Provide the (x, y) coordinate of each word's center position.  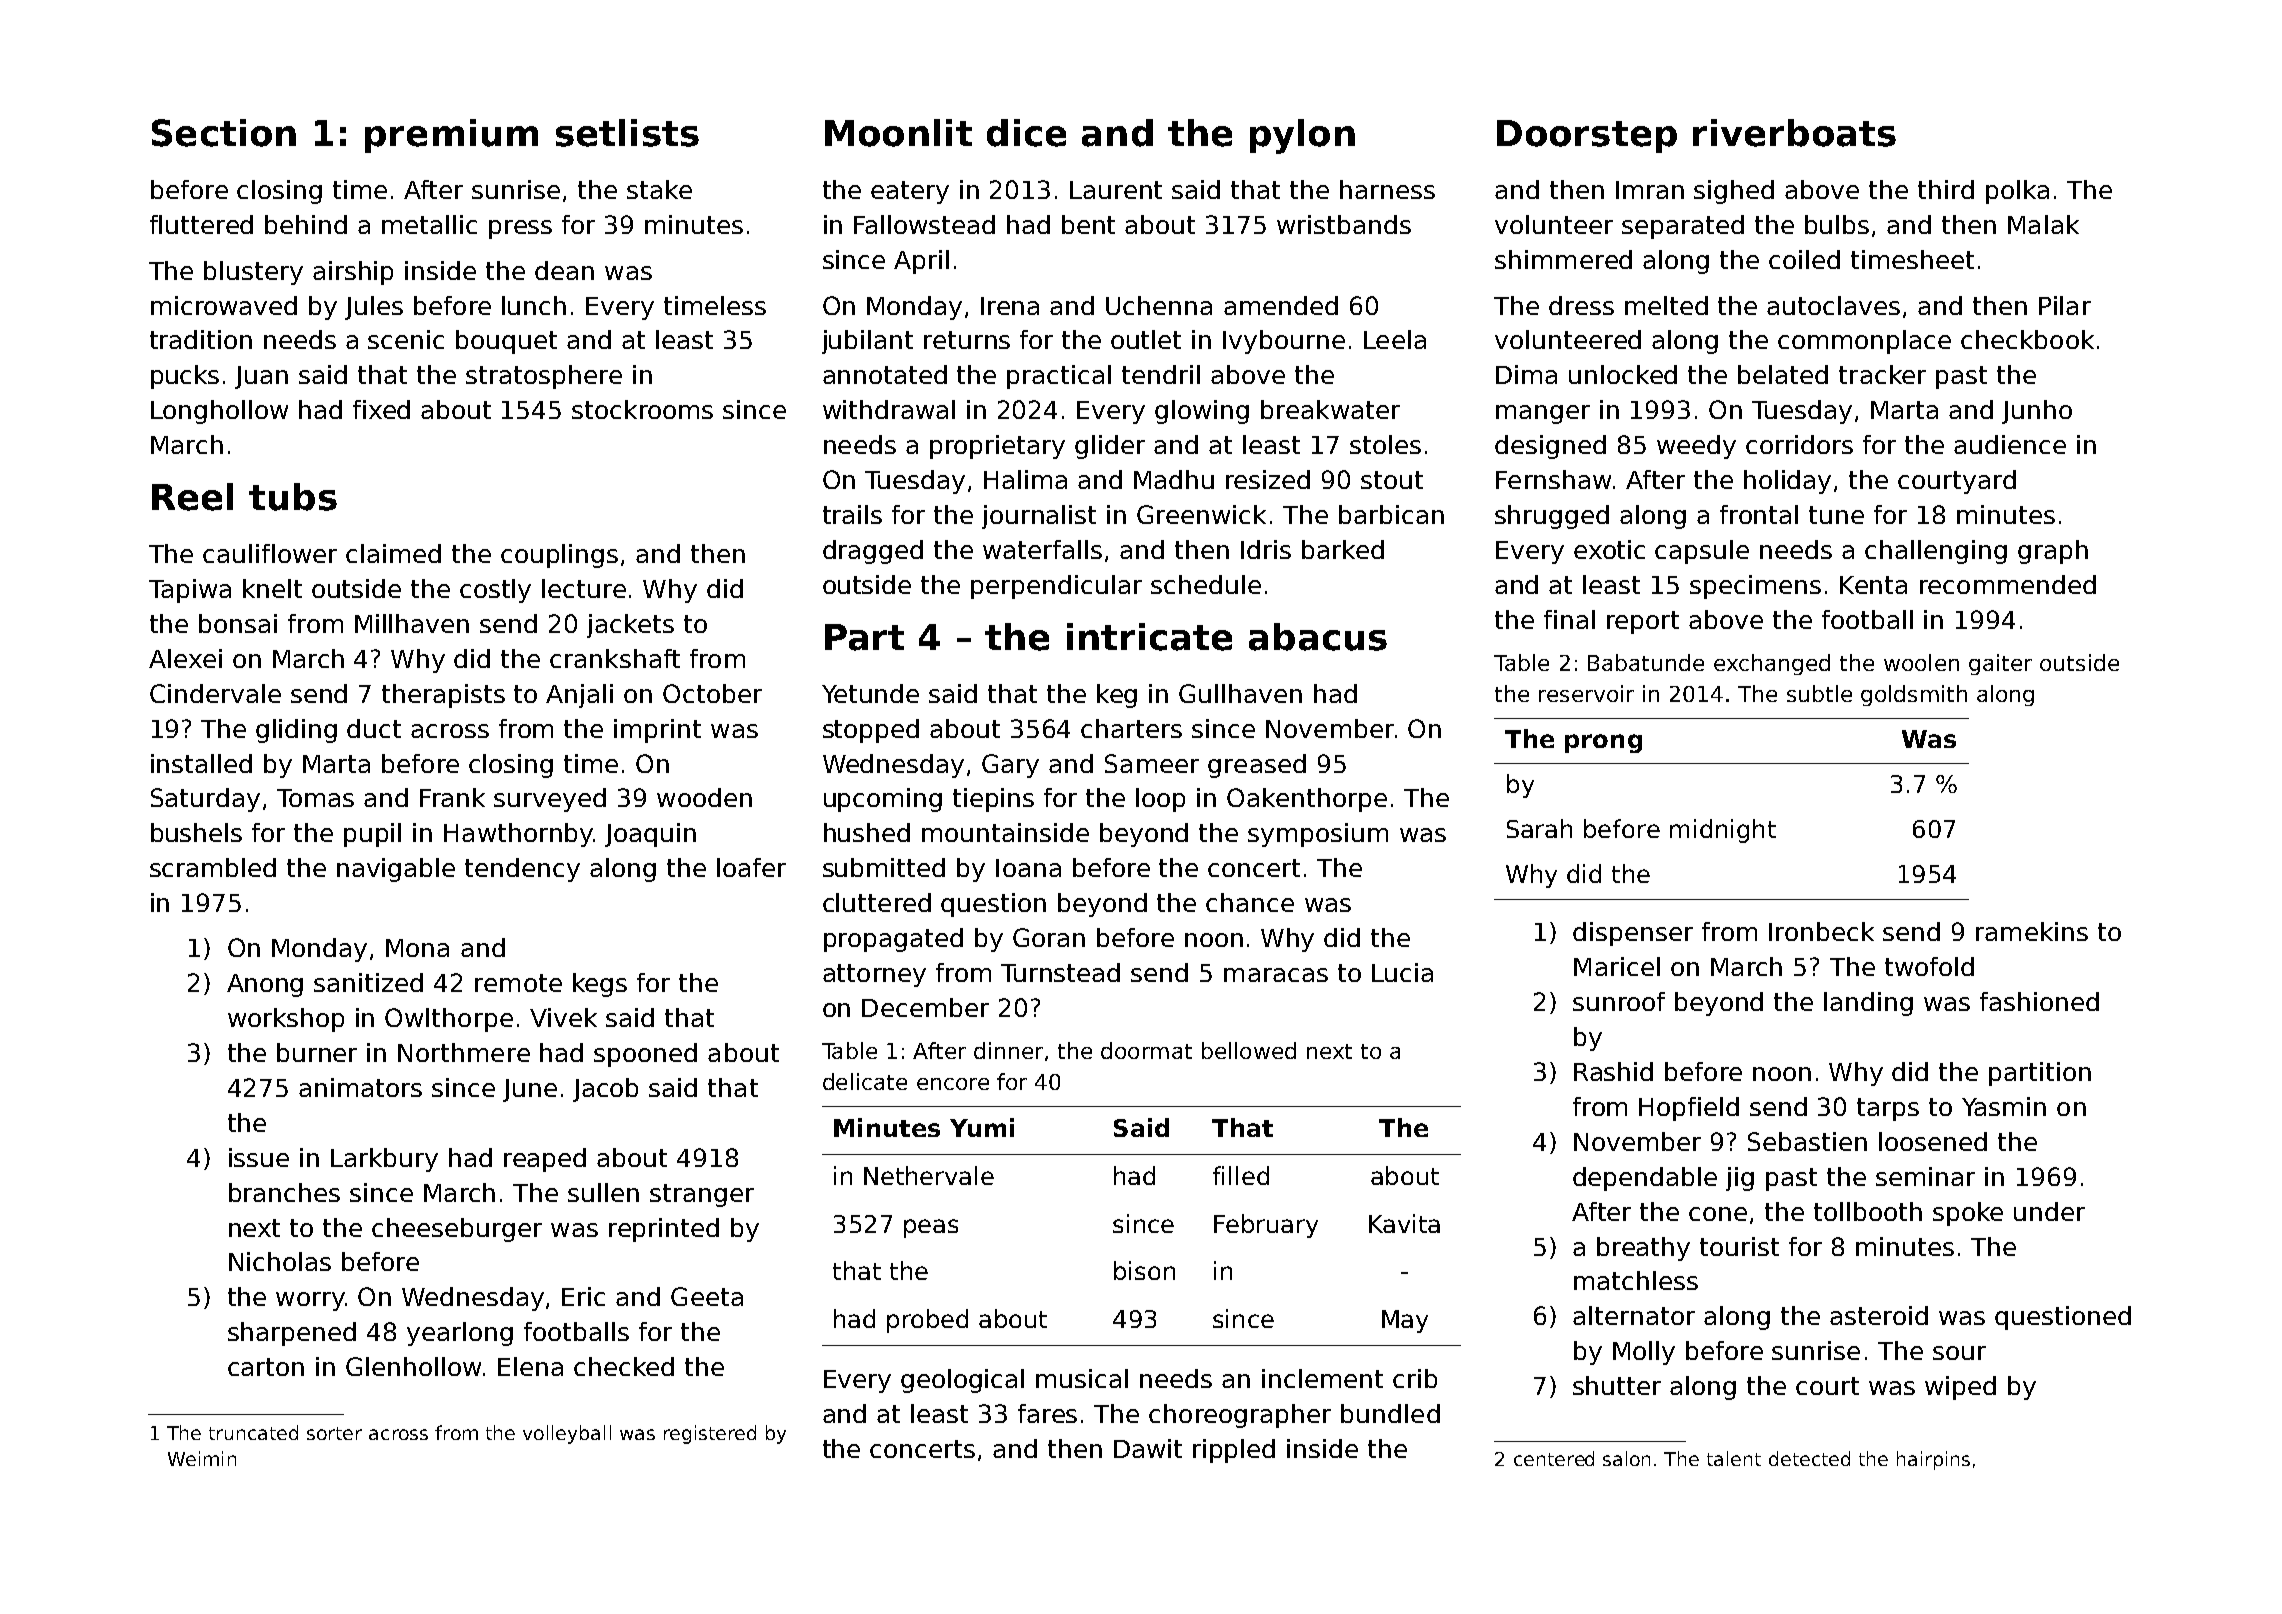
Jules (374, 308)
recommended (2008, 584)
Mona (417, 948)
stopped (871, 731)
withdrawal (889, 409)
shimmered (1563, 259)
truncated (253, 1432)
